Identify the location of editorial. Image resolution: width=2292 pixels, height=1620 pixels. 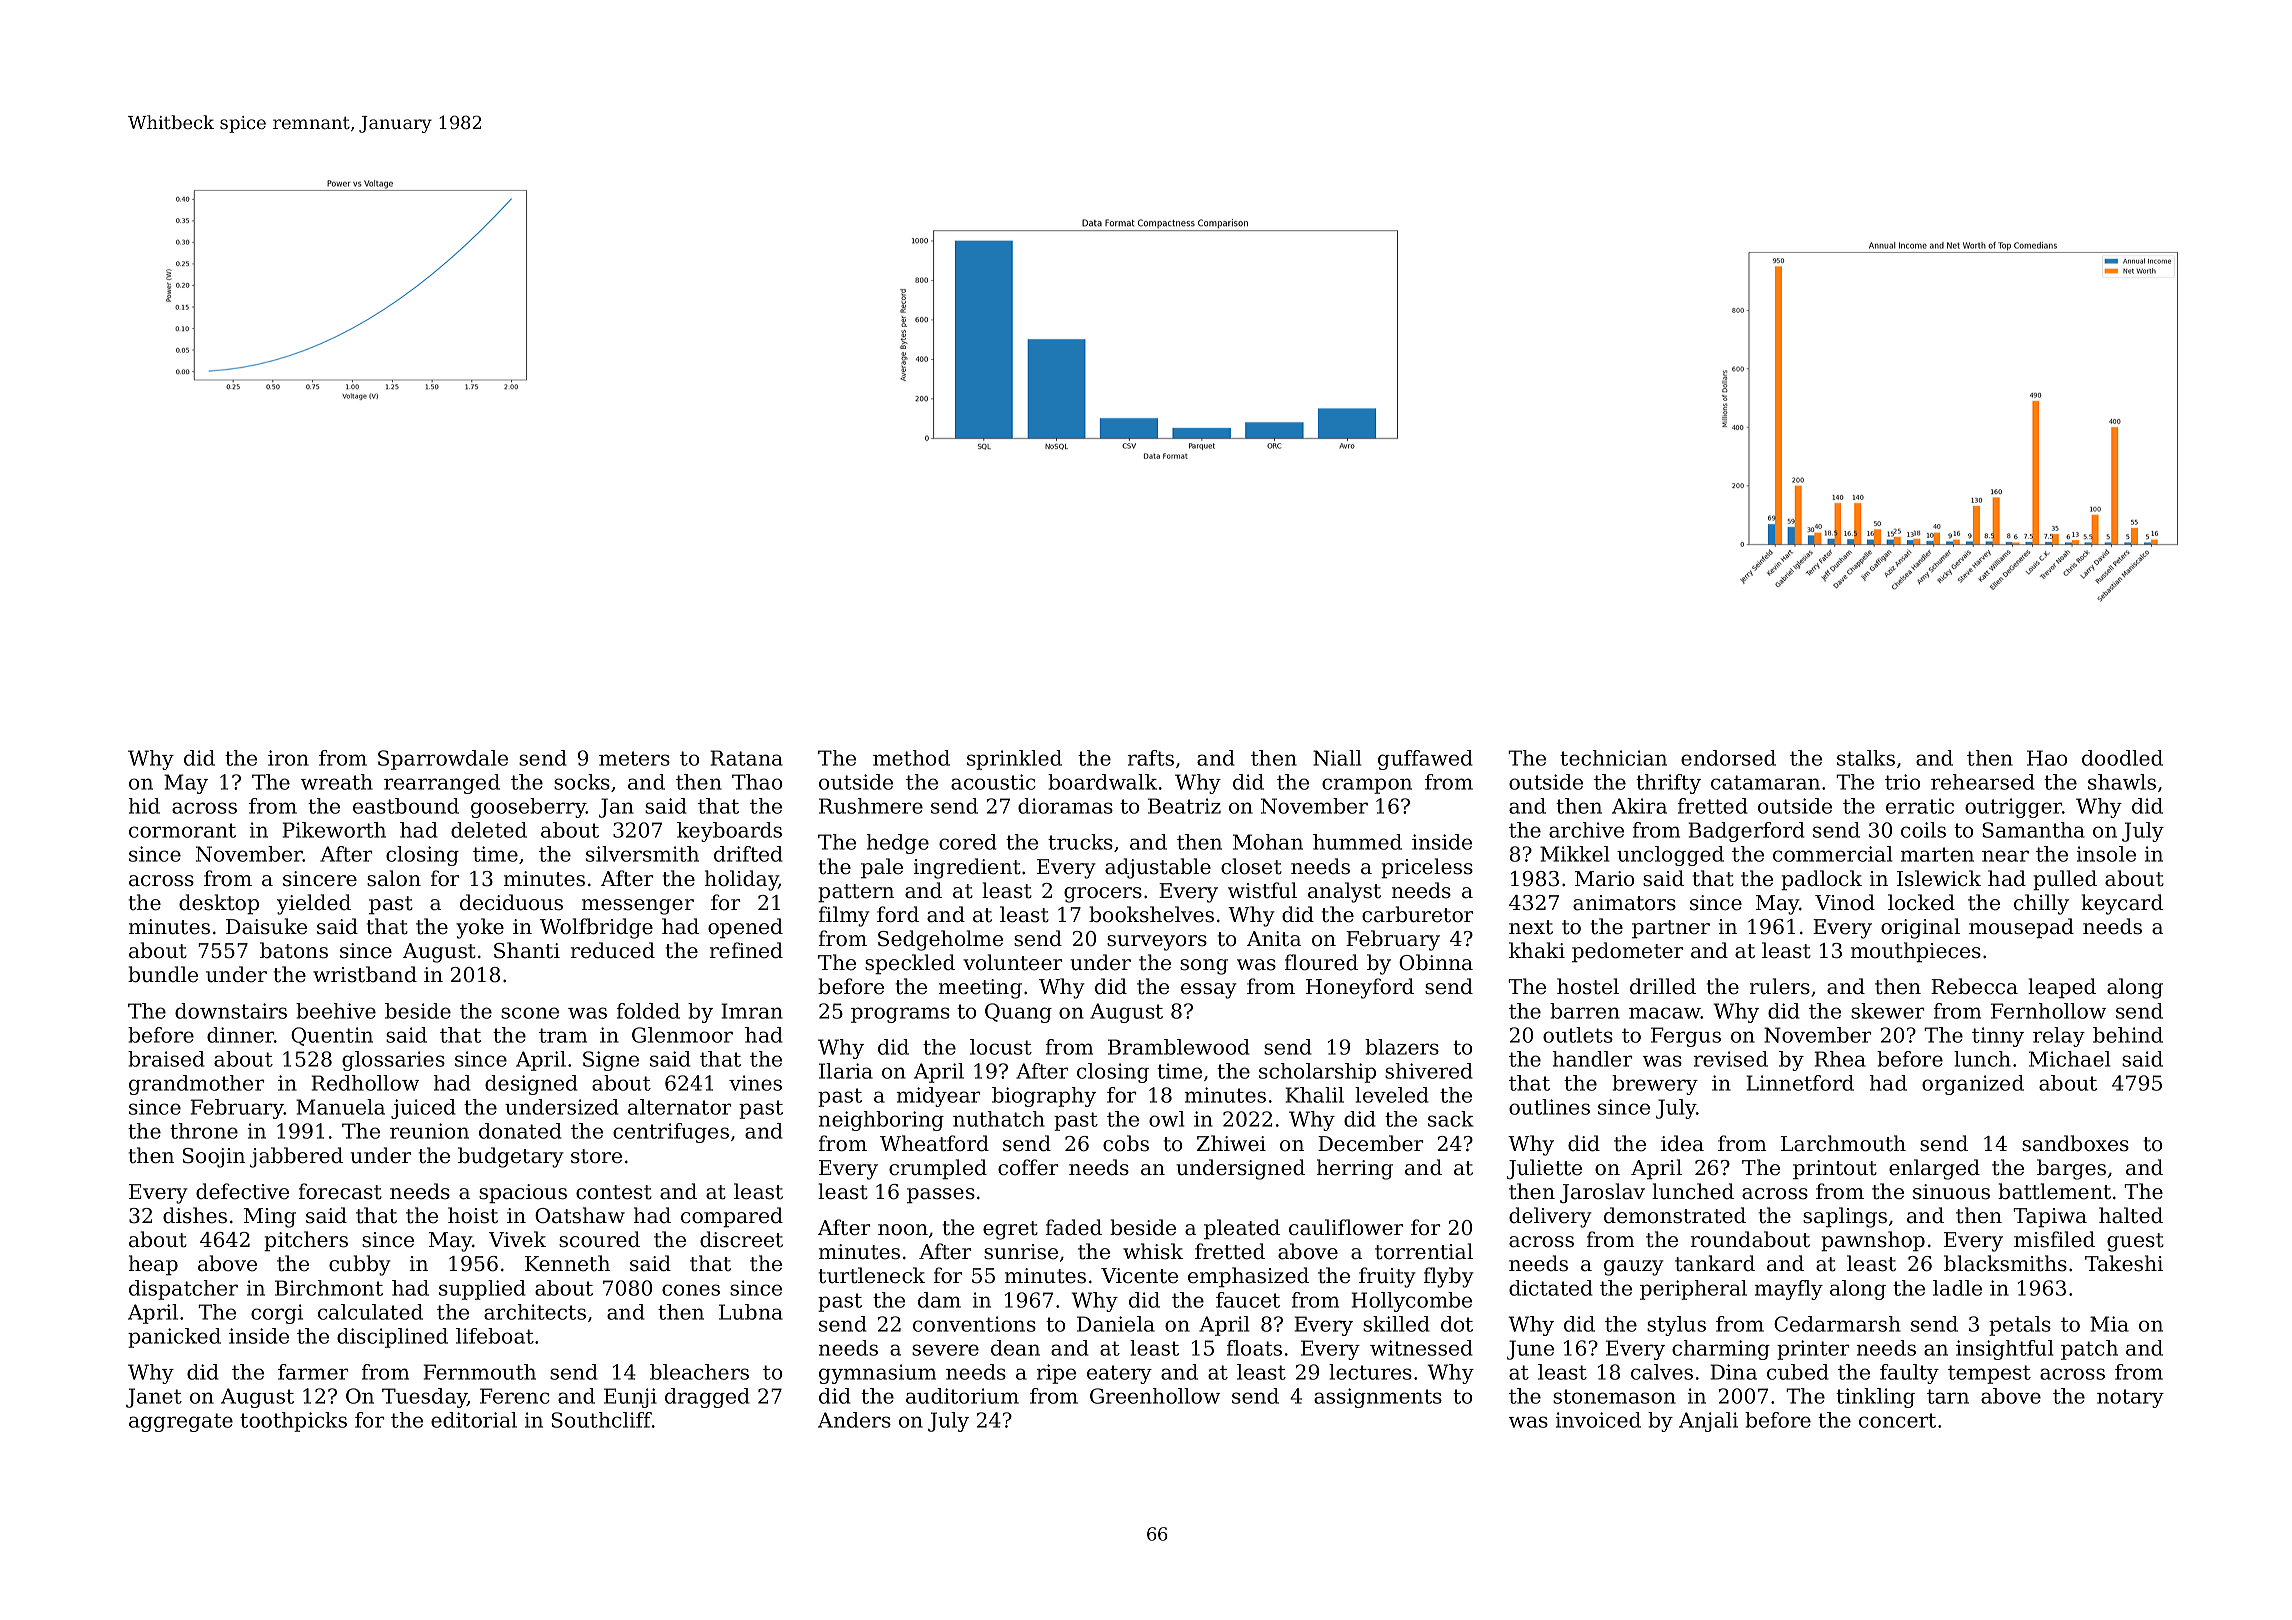
(474, 1420).
